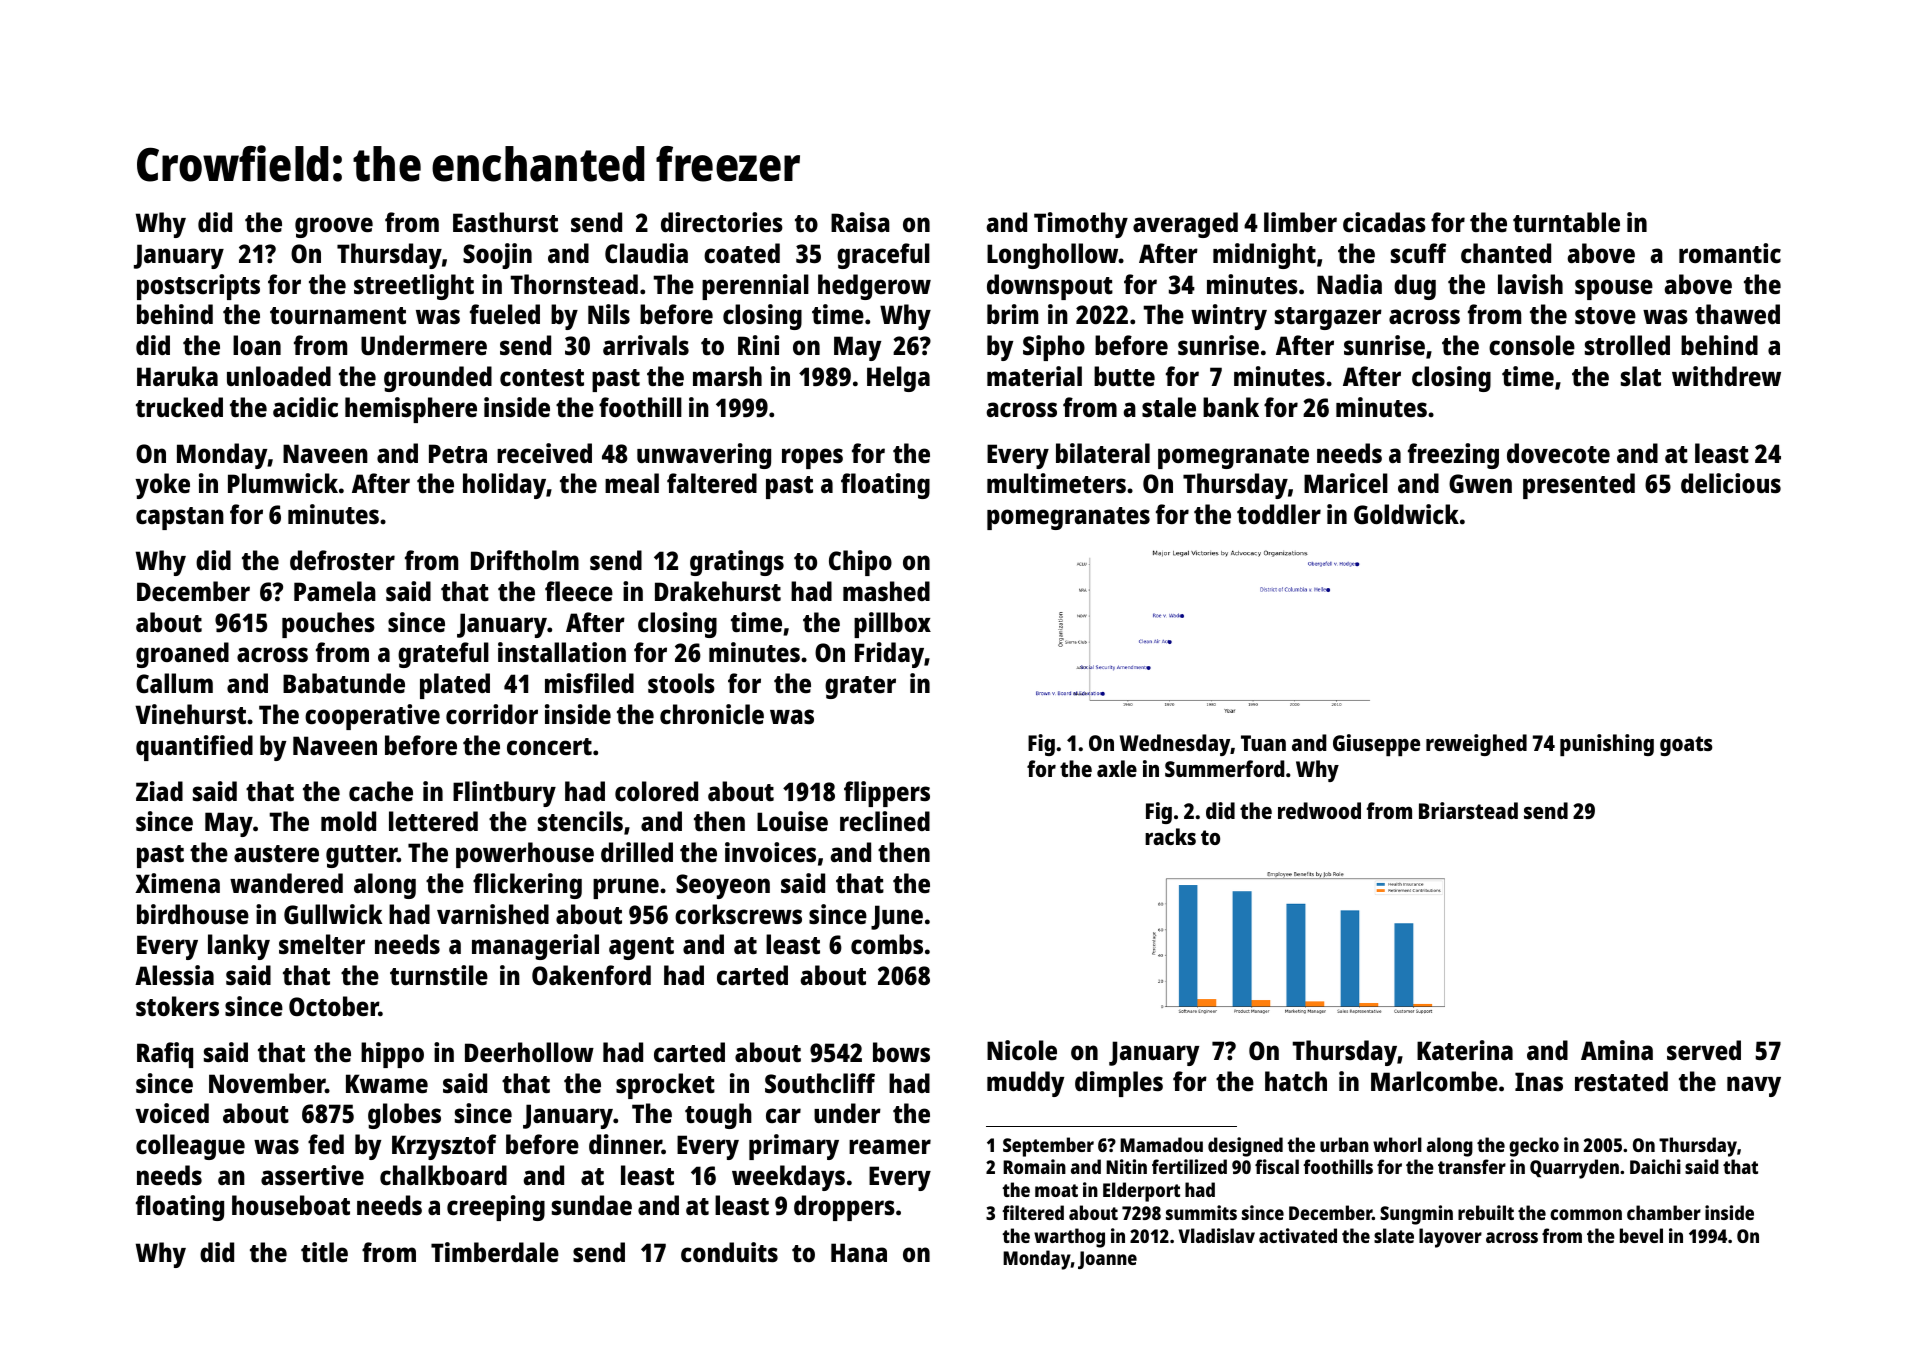 The image size is (1917, 1355). Describe the element at coordinates (182, 655) in the screenshot. I see `groaned` at that location.
